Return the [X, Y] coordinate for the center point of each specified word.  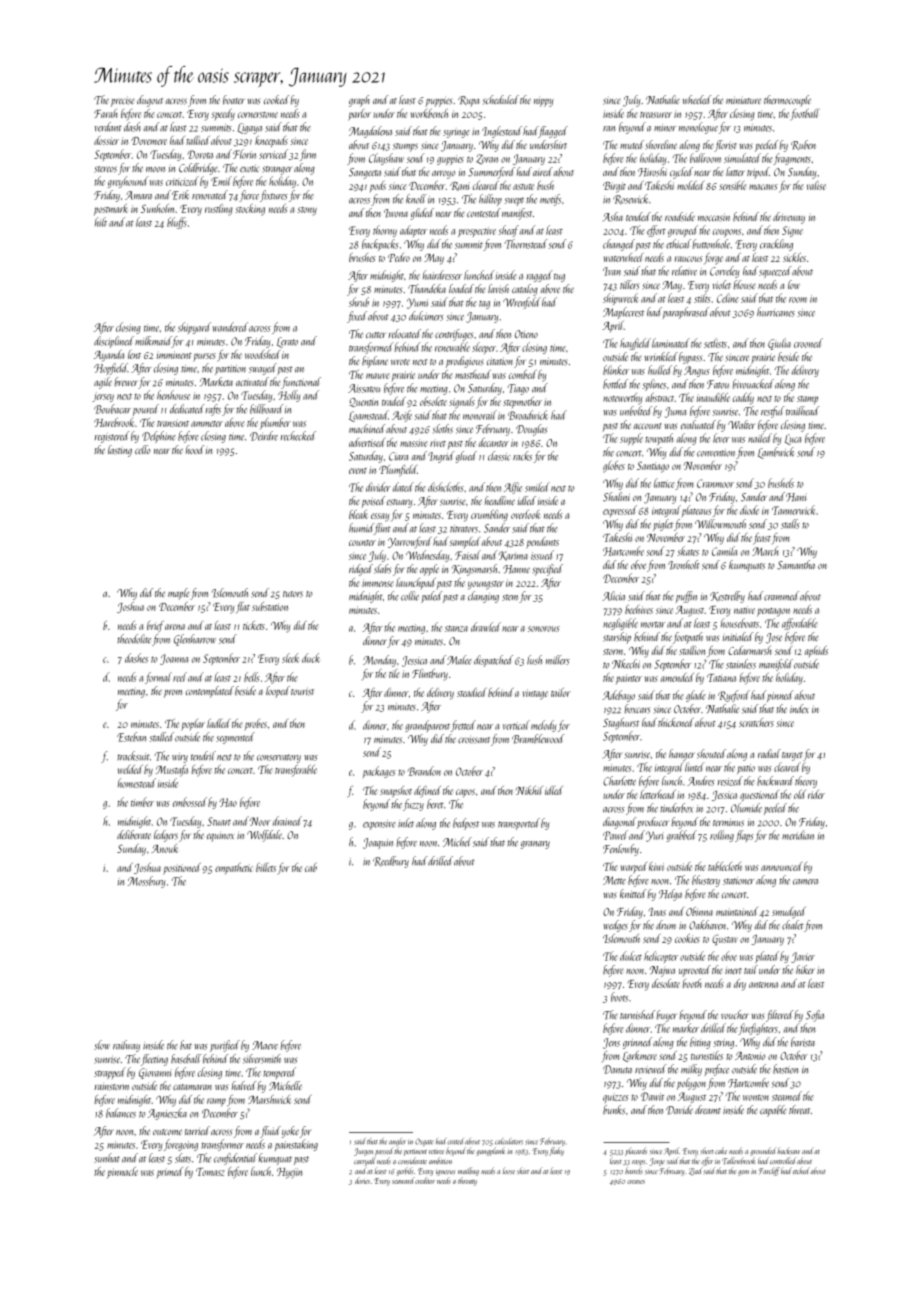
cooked [277, 99]
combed [523, 374]
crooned [808, 343]
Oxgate [424, 1142]
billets [266, 867]
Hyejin [289, 1173]
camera [805, 882]
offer [707, 1161]
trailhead [803, 411]
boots [619, 997]
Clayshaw [386, 159]
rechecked [298, 436]
